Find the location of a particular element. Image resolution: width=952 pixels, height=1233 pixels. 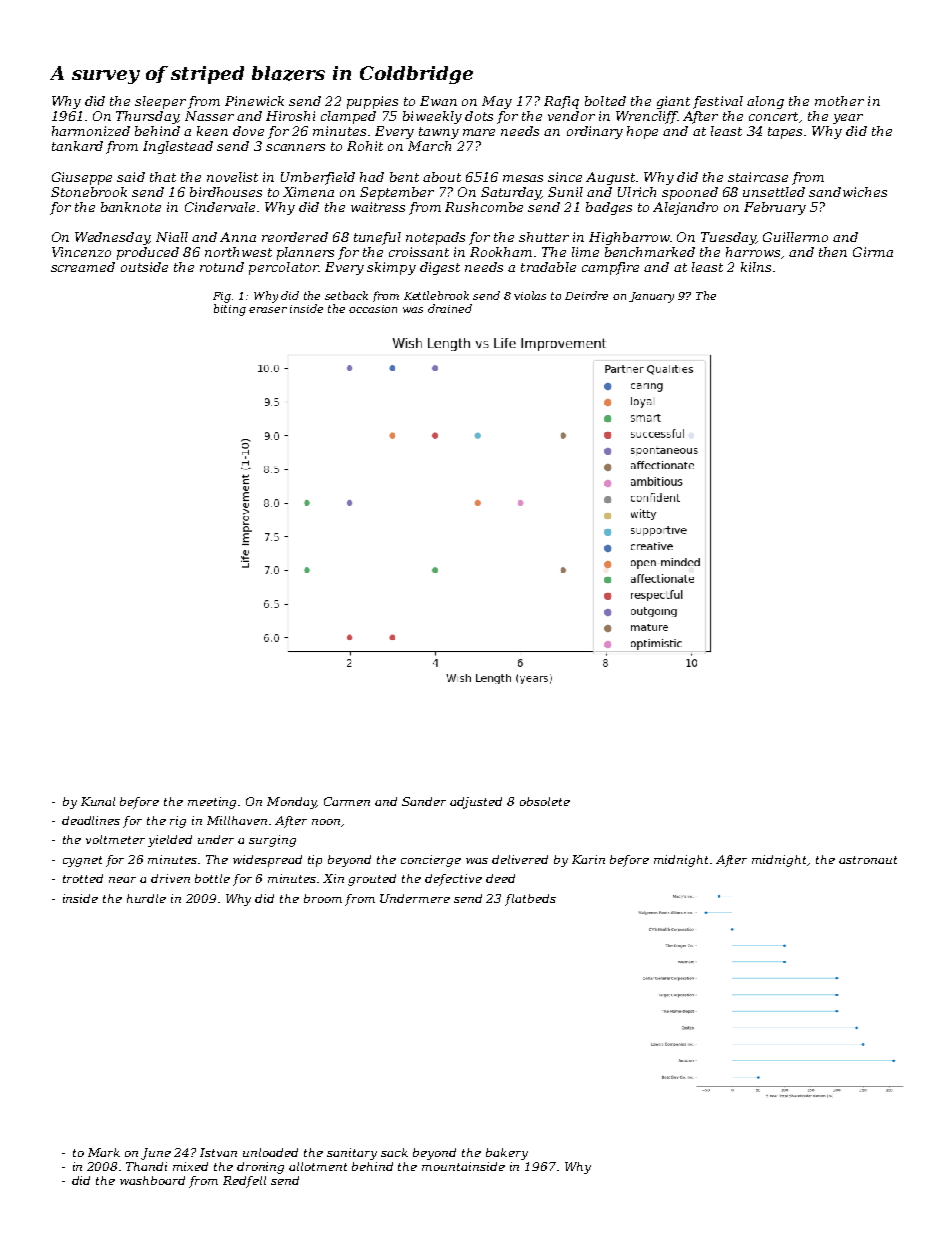

bolted is located at coordinates (605, 101).
